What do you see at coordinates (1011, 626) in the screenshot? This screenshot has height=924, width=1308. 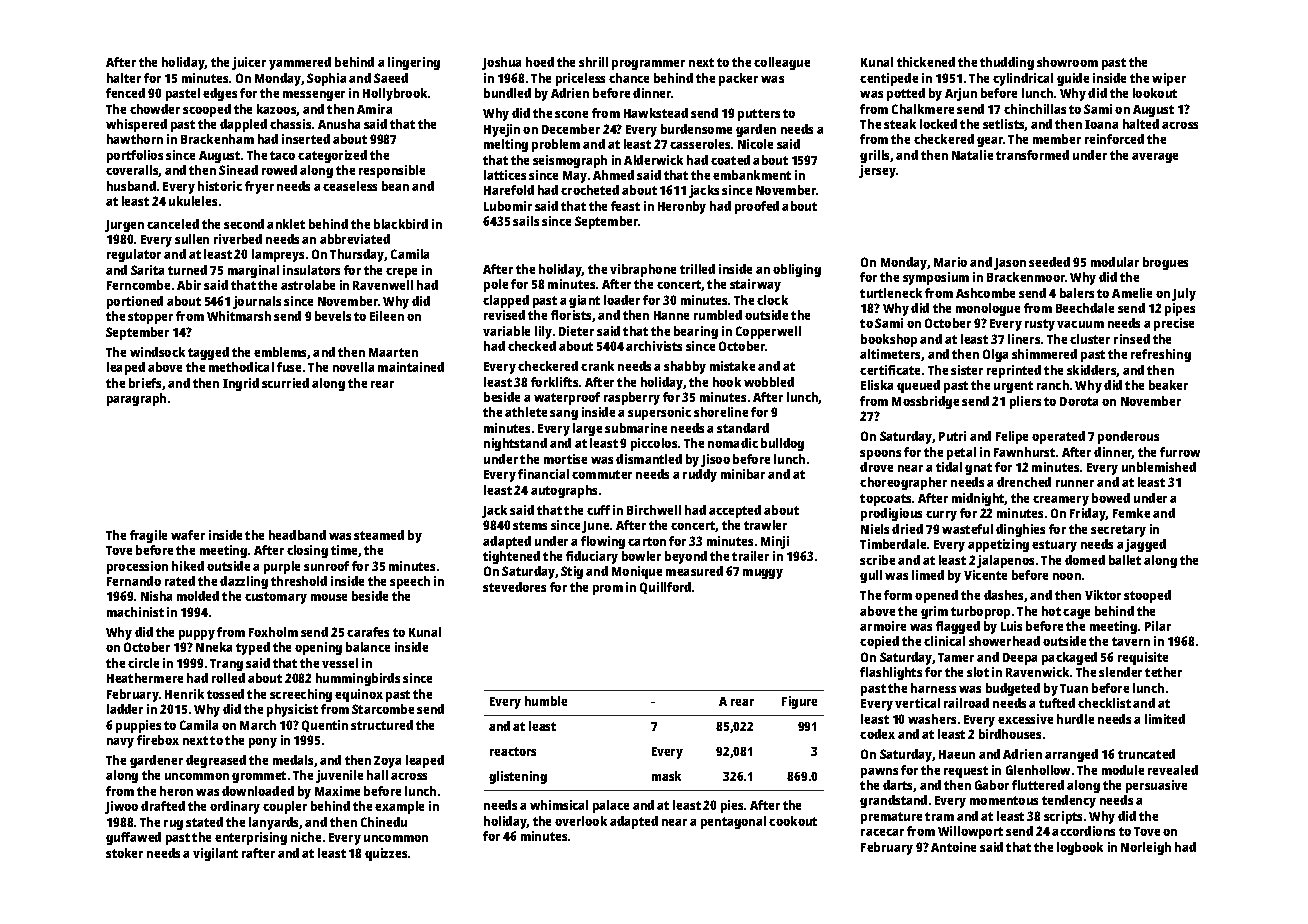 I see `Luis` at bounding box center [1011, 626].
